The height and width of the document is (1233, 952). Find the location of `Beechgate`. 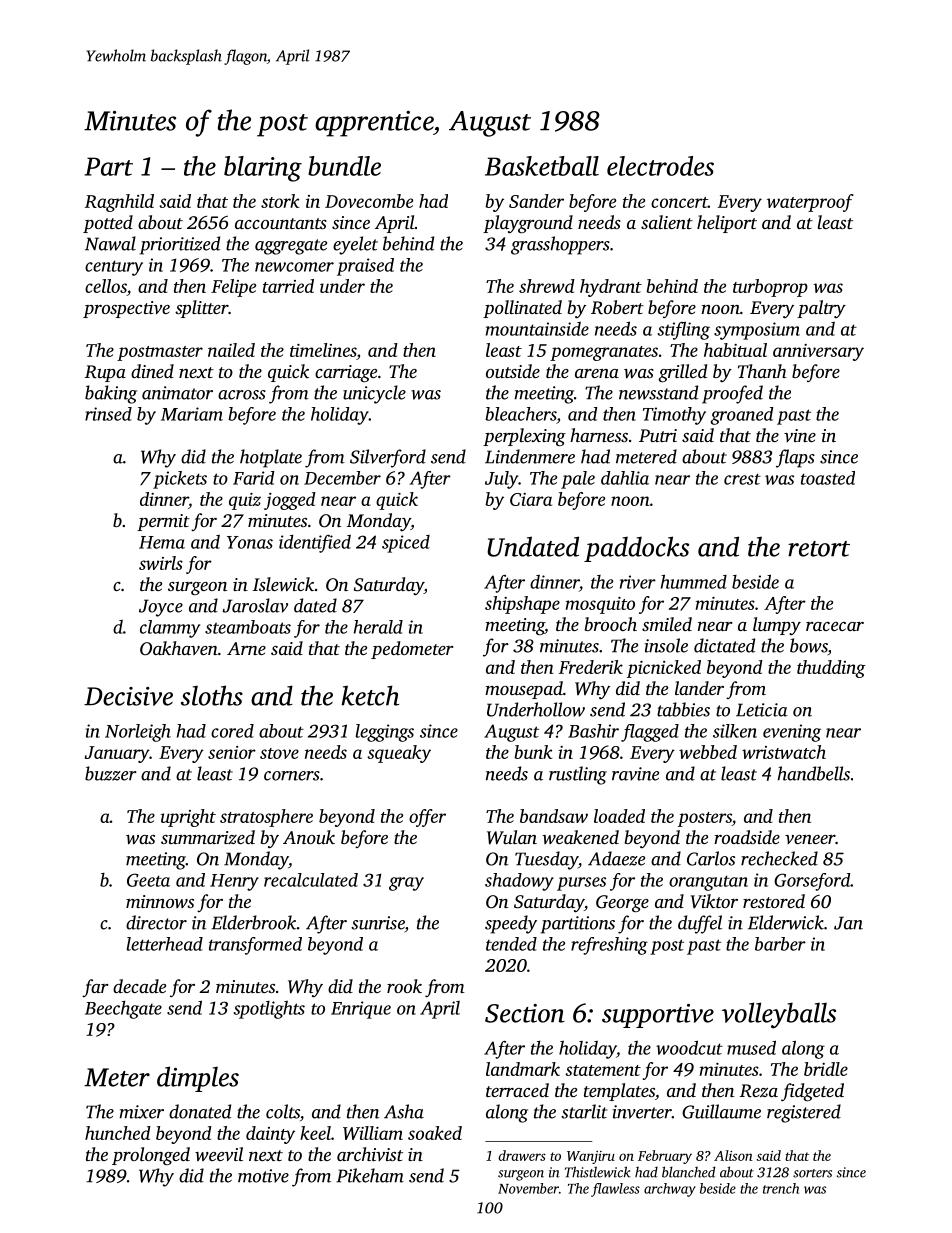

Beechgate is located at coordinates (123, 1010).
